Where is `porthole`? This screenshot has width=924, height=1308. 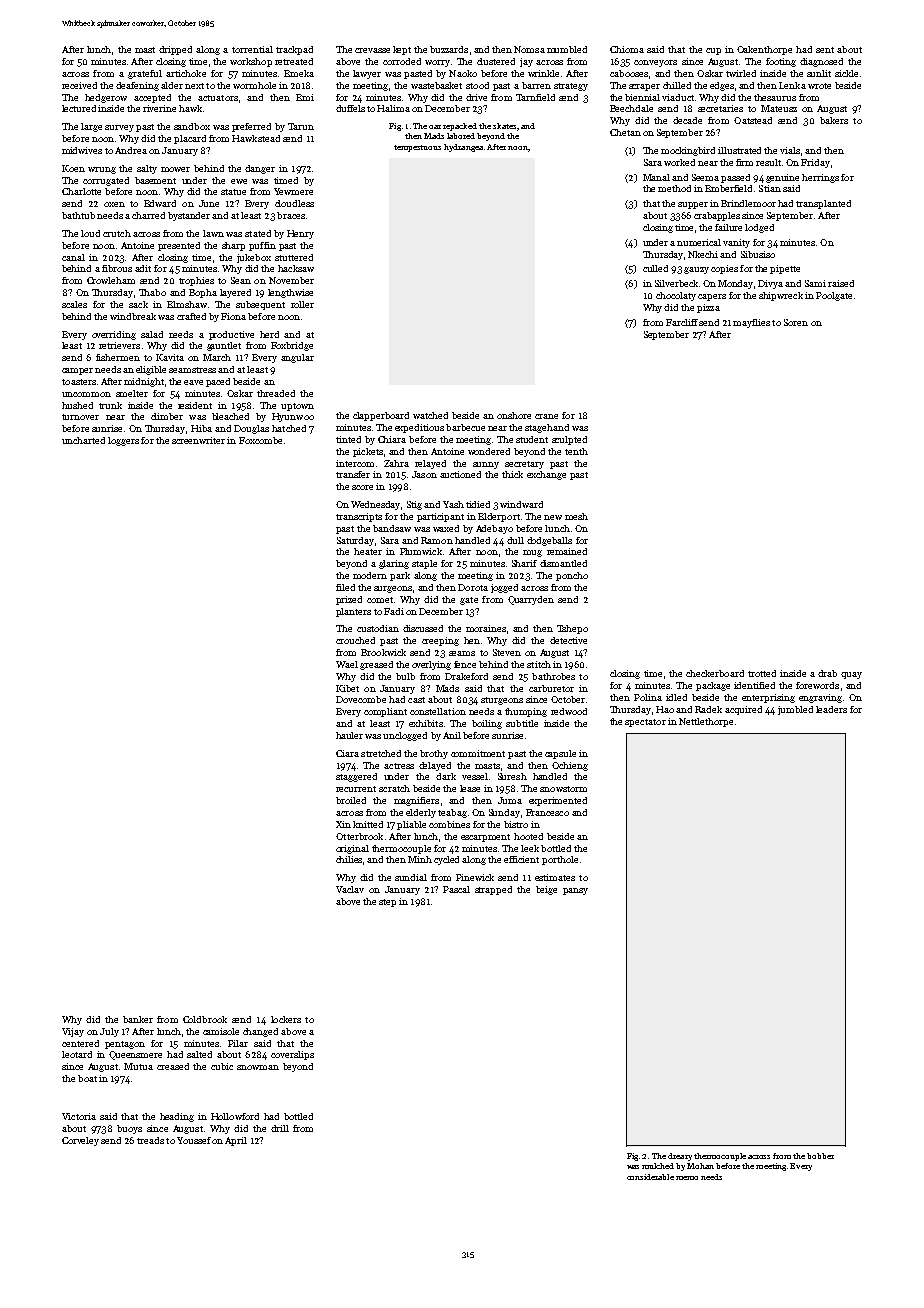 porthole is located at coordinates (560, 860).
